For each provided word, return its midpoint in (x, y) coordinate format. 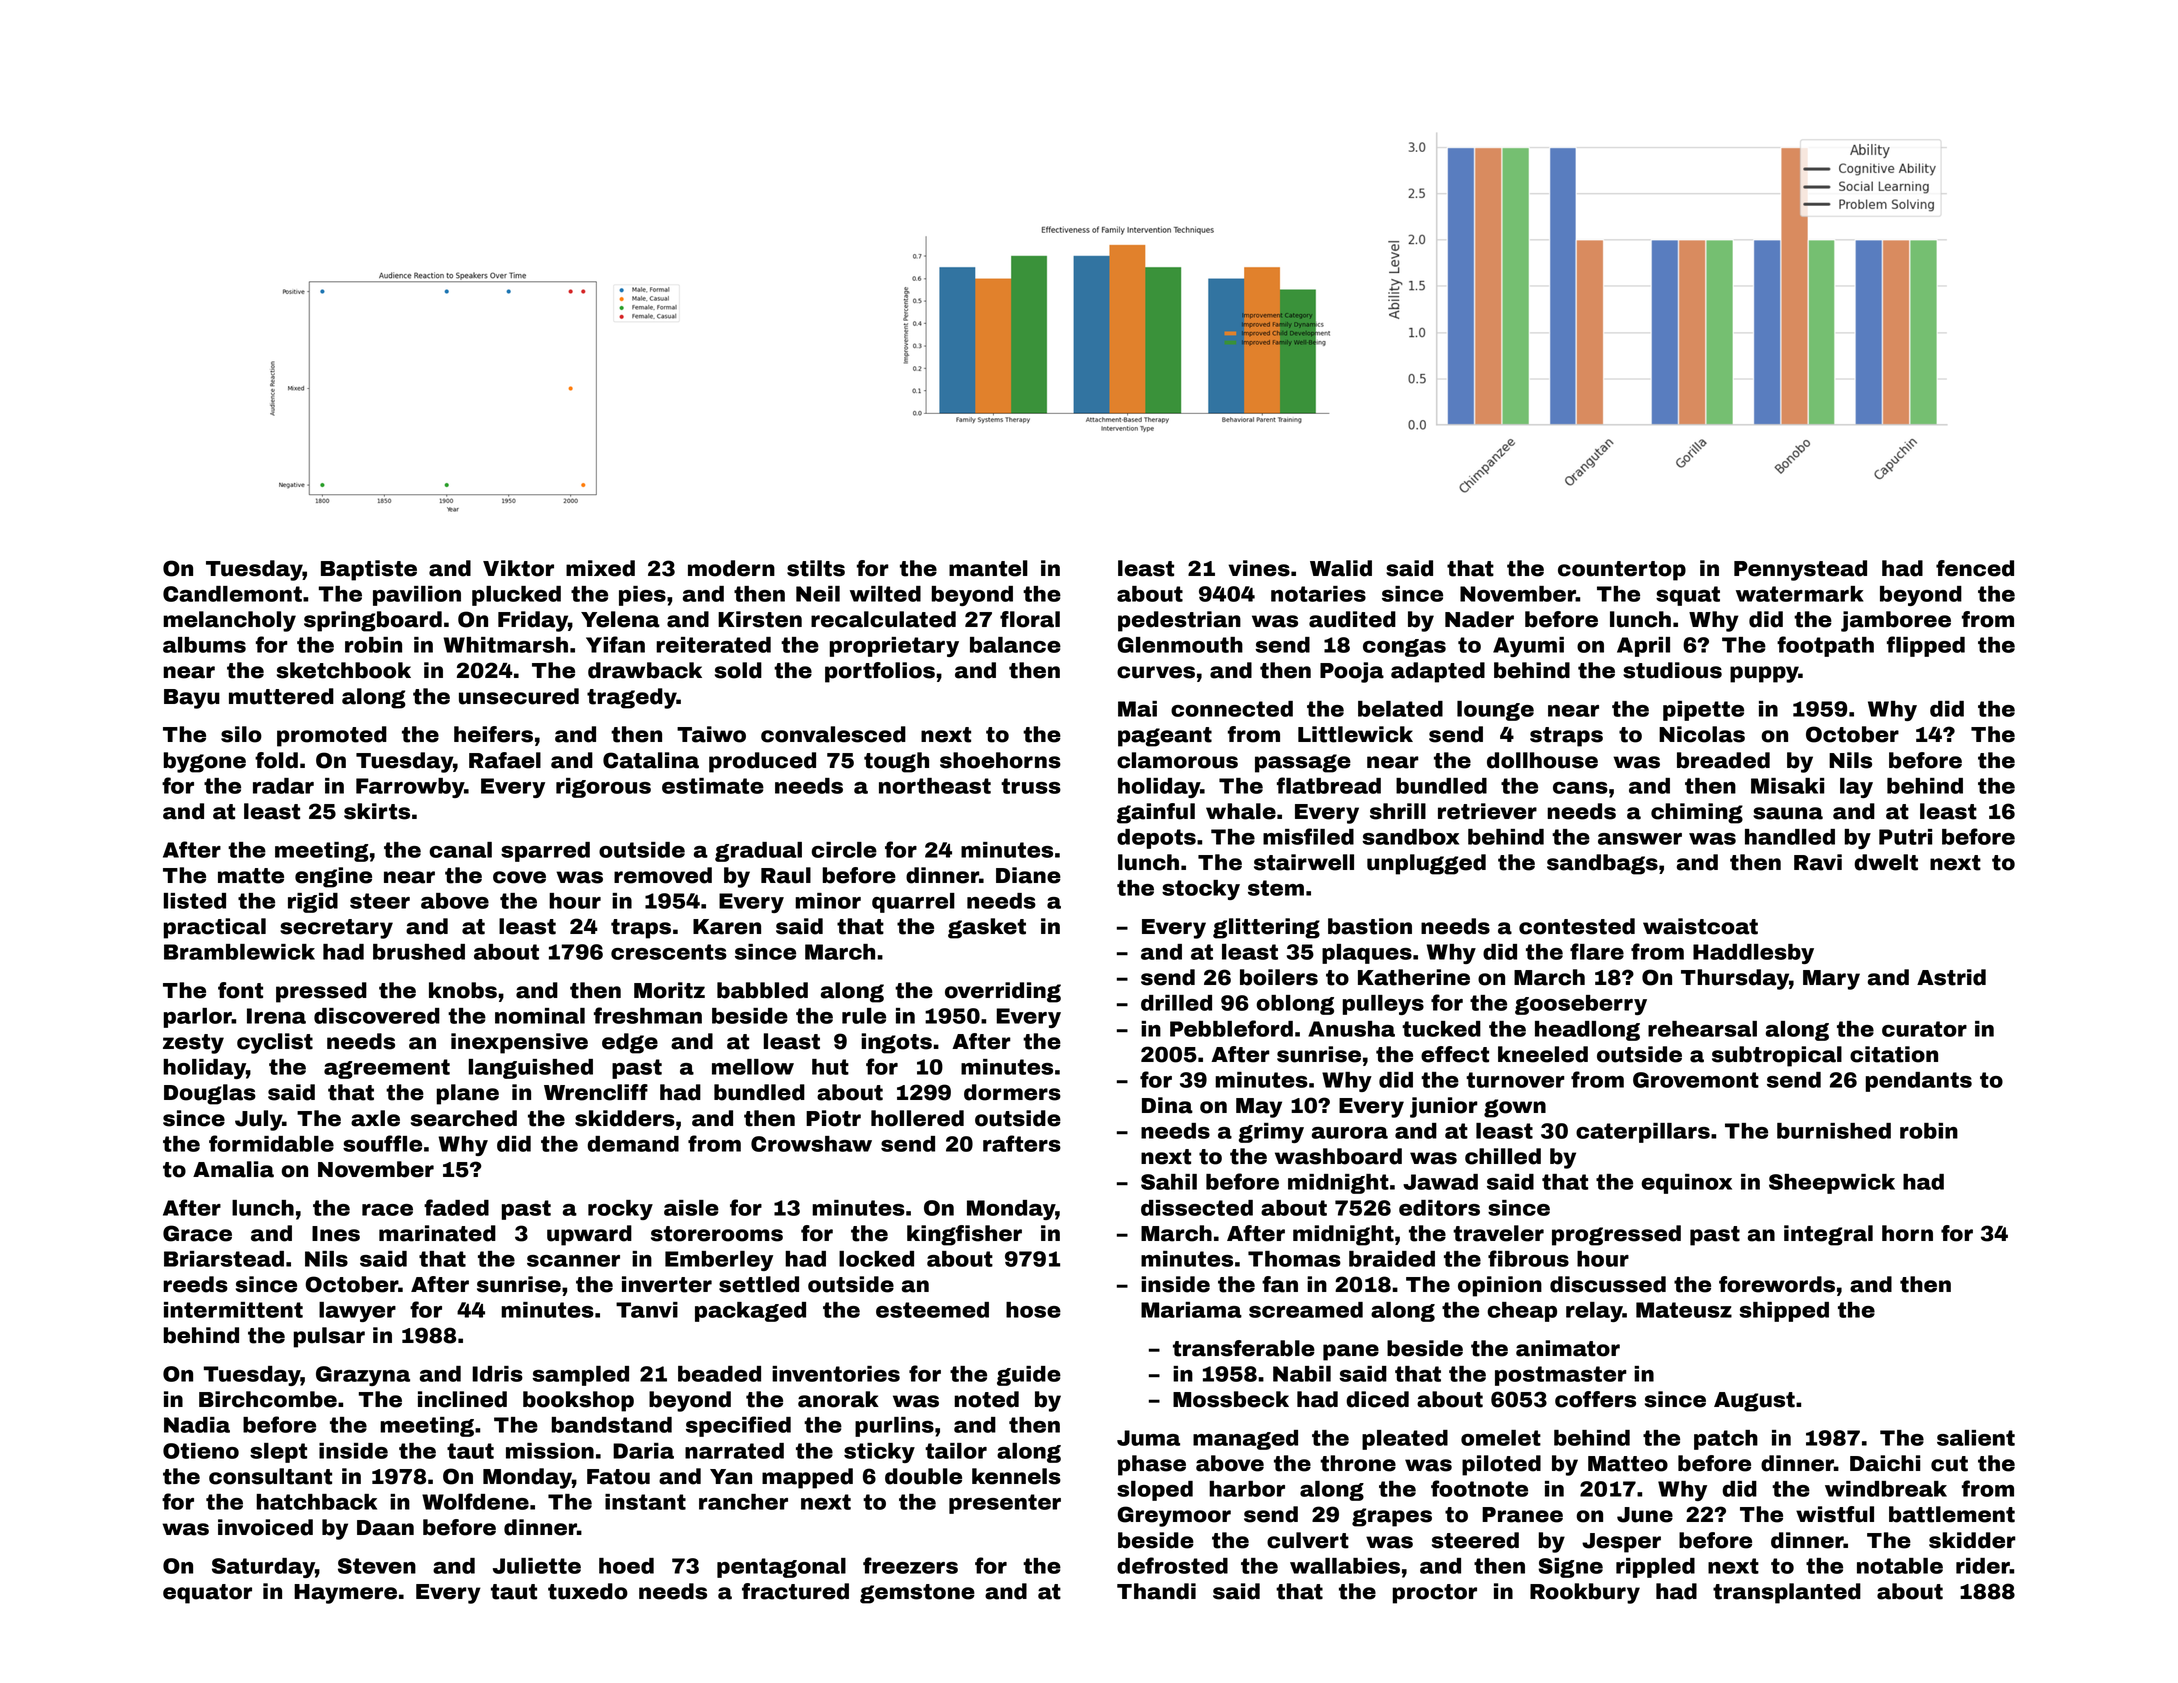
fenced (1975, 568)
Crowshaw (811, 1144)
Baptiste (369, 570)
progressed (1616, 1235)
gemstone (917, 1594)
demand (633, 1144)
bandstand (611, 1425)
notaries (1318, 594)
